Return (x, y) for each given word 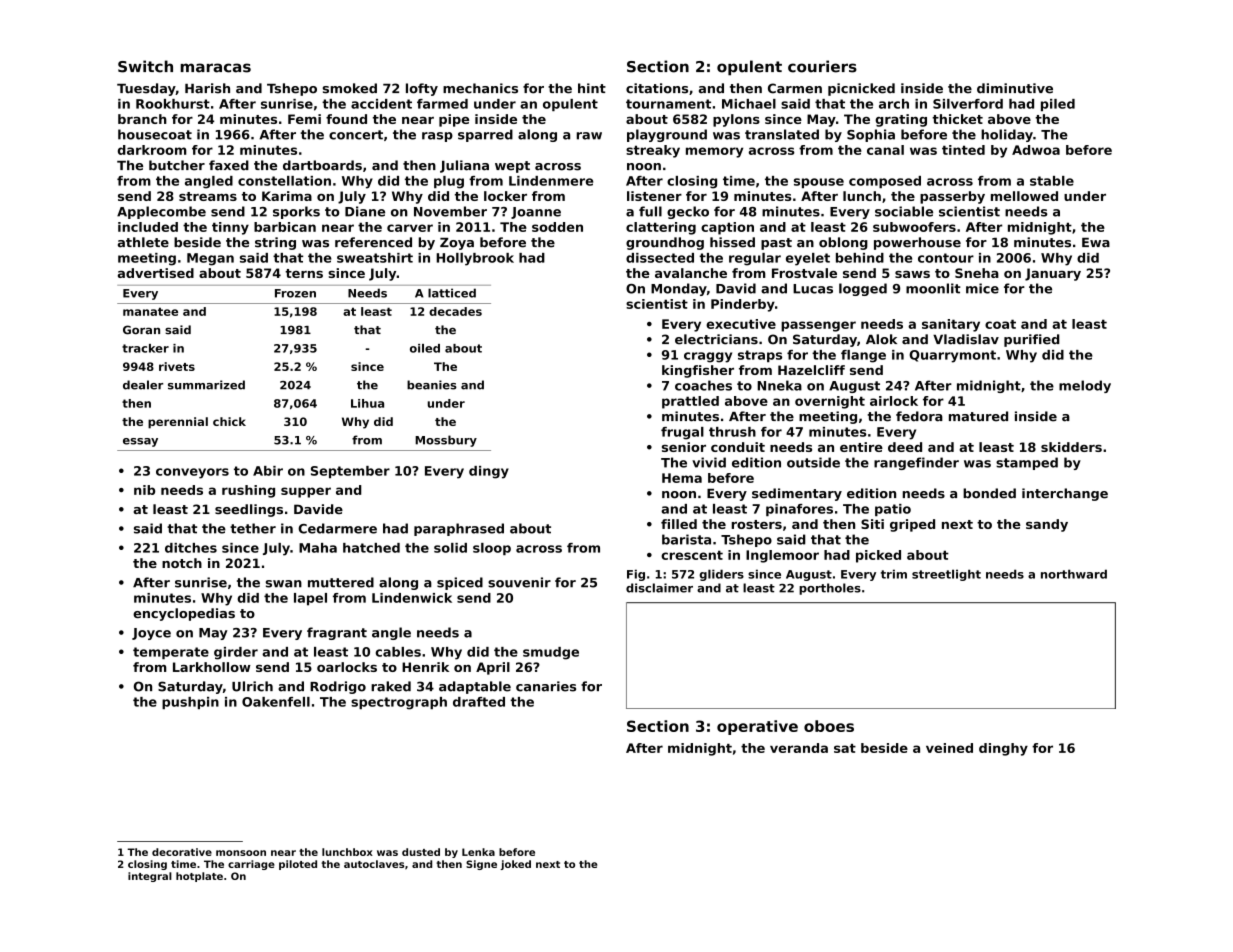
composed (885, 182)
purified (1031, 340)
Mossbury (446, 441)
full (650, 211)
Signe (481, 865)
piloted (298, 865)
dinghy (1003, 749)
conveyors (192, 473)
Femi (304, 119)
